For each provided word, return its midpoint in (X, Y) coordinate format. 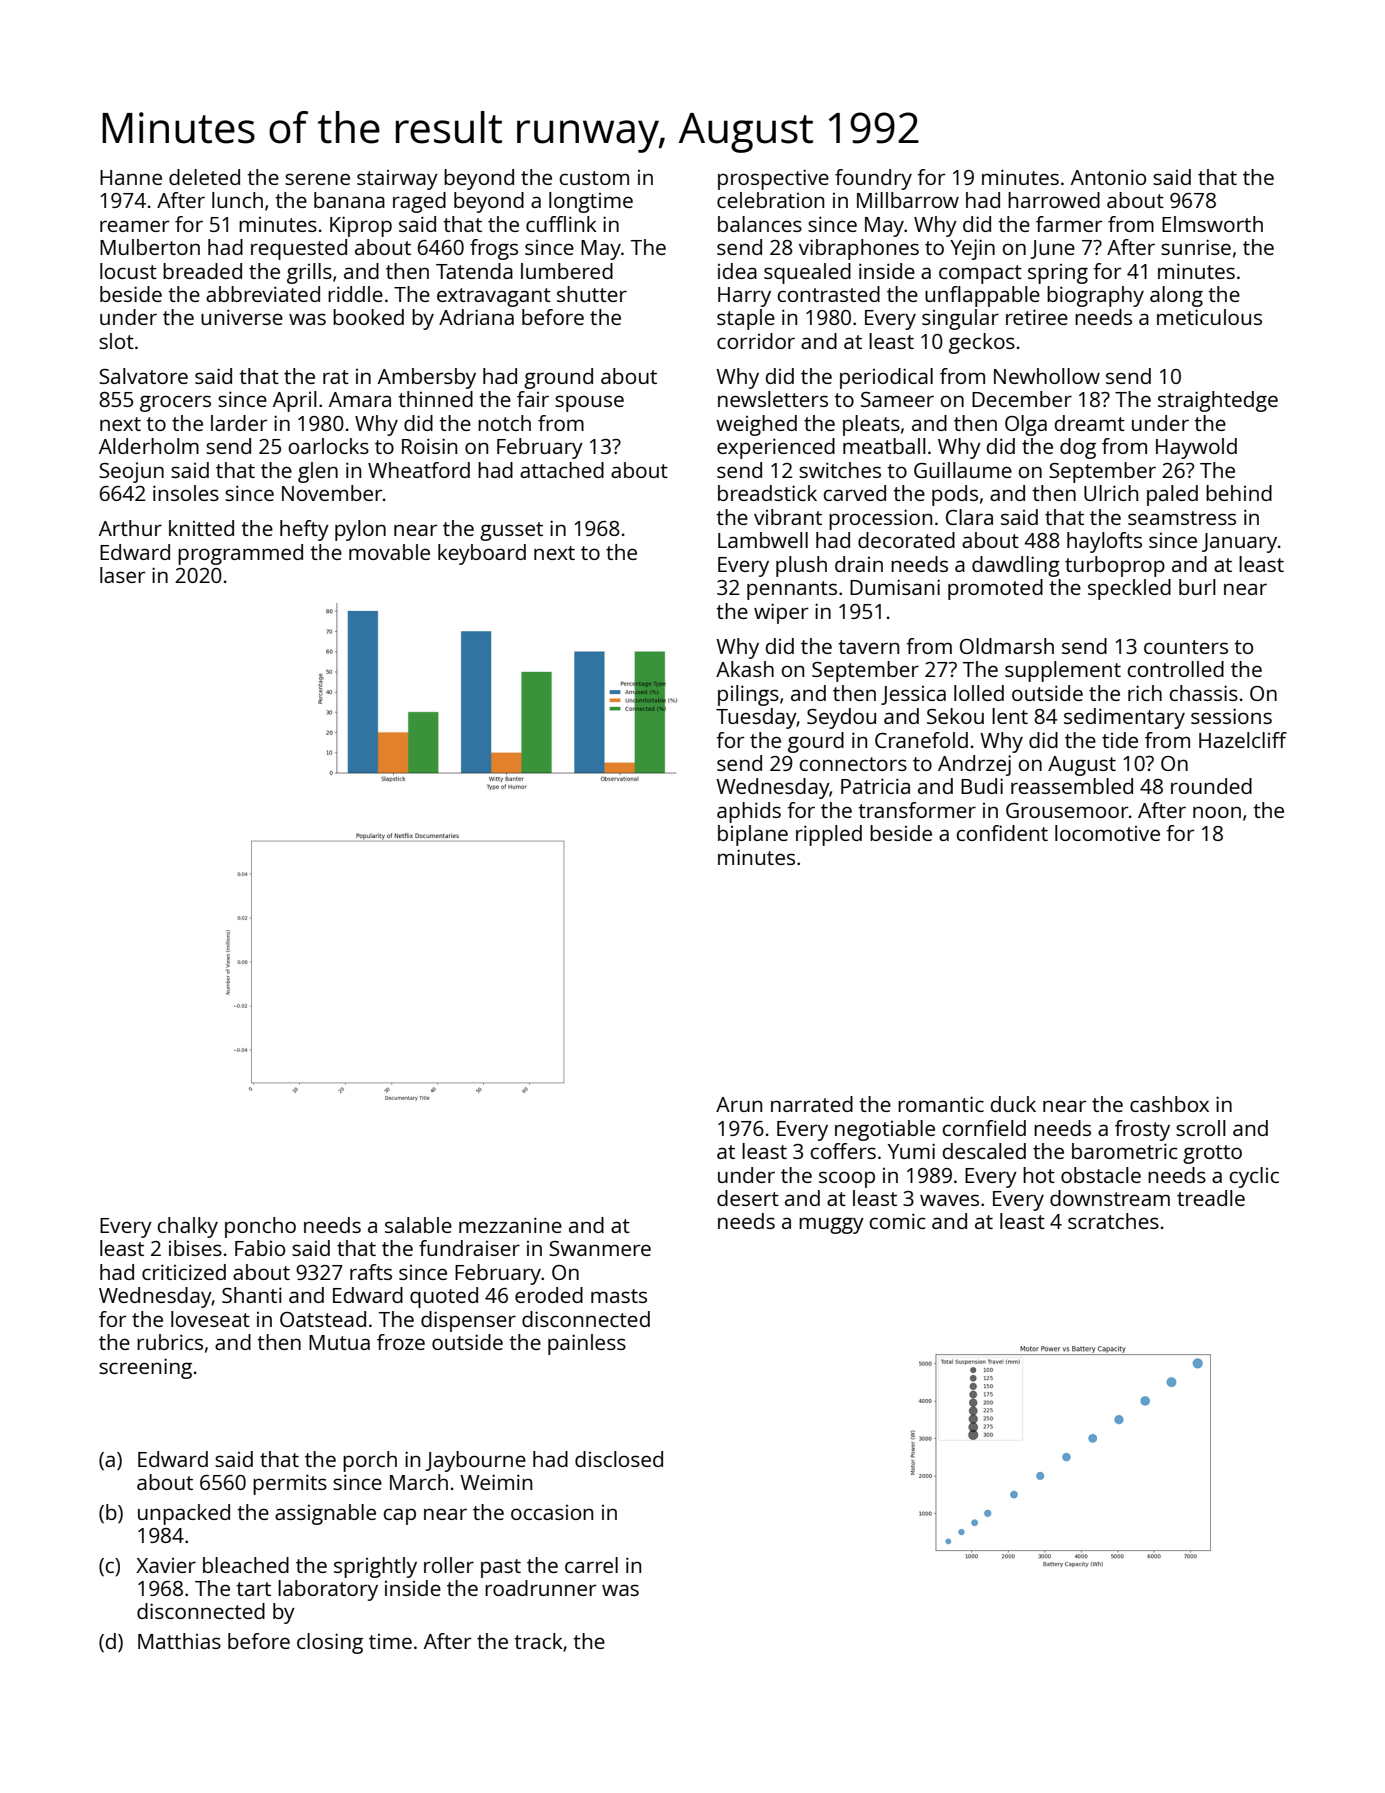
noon (1217, 812)
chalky (187, 1227)
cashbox (1169, 1104)
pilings (748, 695)
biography (1095, 296)
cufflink (561, 224)
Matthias (179, 1641)
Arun (739, 1104)
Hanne (131, 177)
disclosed (619, 1459)
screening (145, 1368)
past (501, 1568)
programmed (240, 554)
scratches (1113, 1221)
